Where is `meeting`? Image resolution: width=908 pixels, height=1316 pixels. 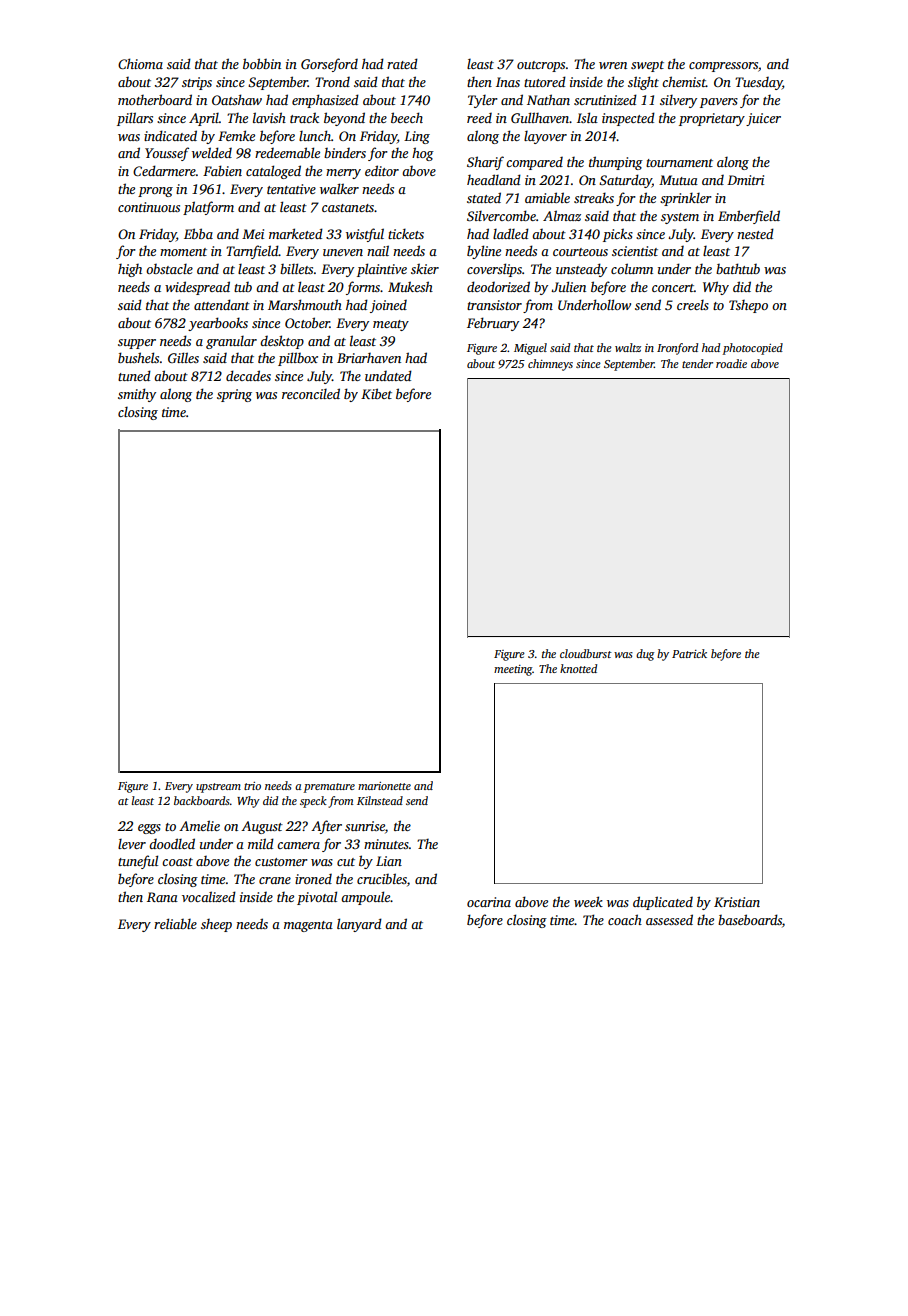
meeting is located at coordinates (513, 670).
